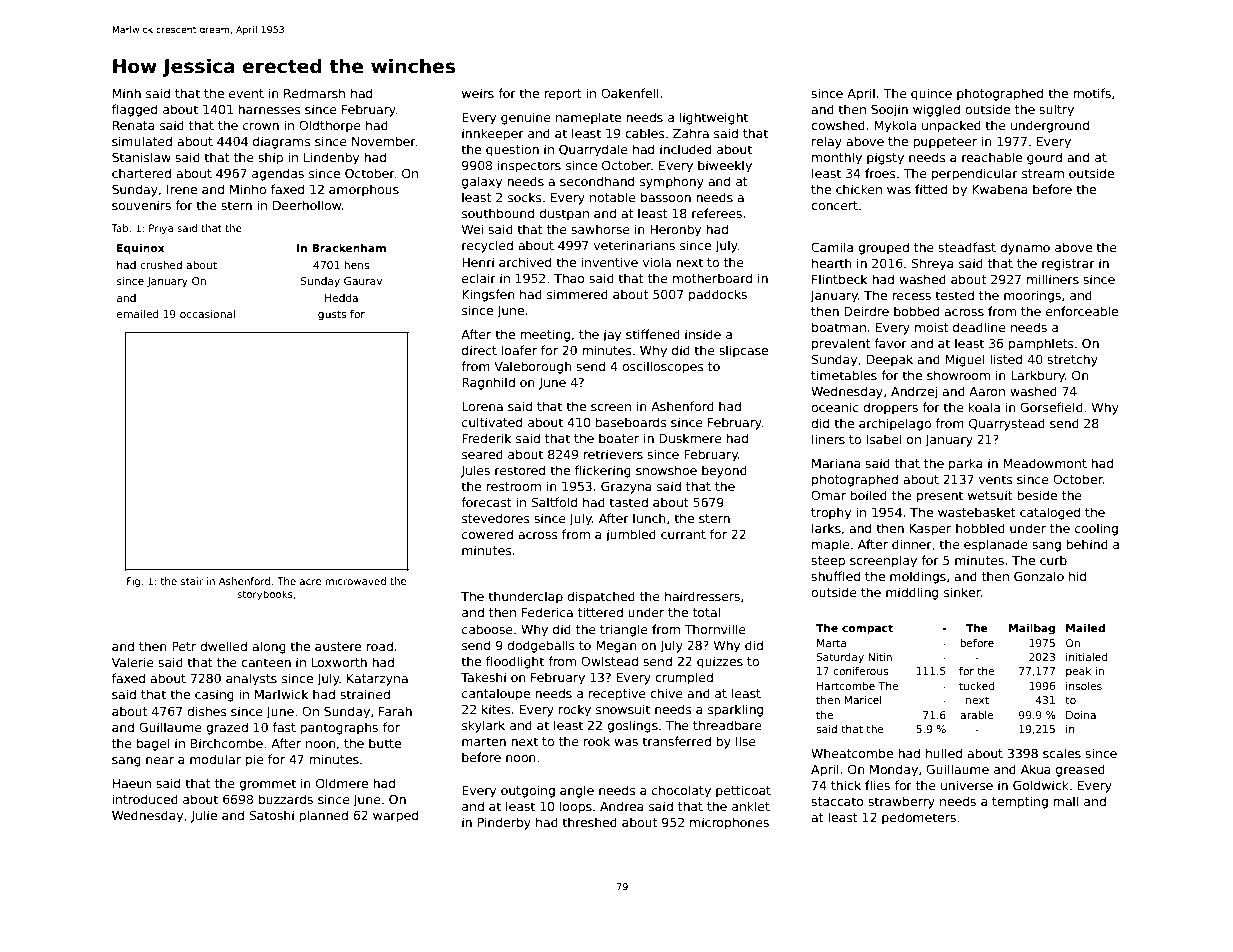  Describe the element at coordinates (612, 335) in the screenshot. I see `jay` at that location.
